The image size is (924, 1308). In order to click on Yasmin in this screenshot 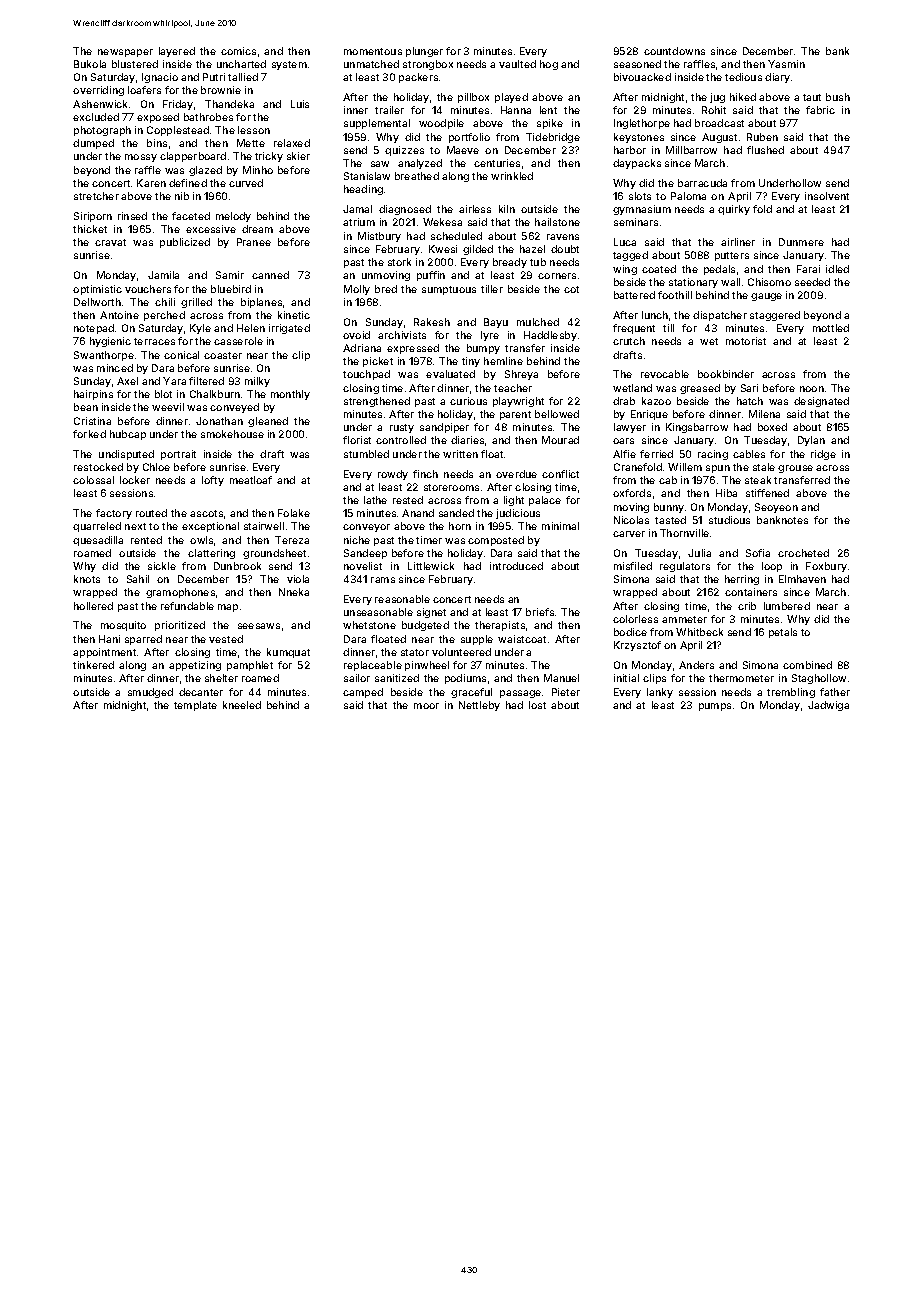, I will do `click(786, 64)`.
